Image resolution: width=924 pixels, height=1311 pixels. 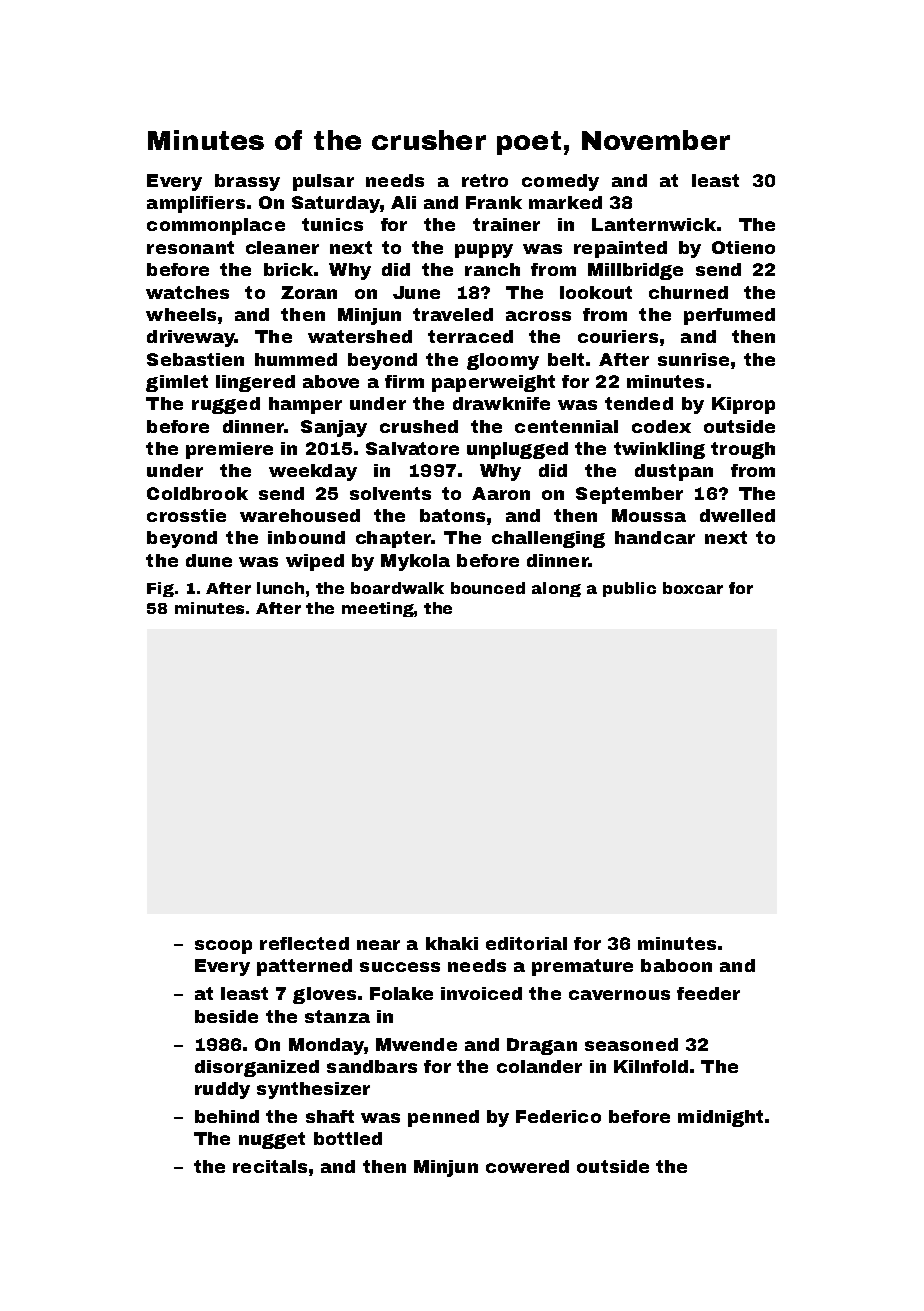 I want to click on trough, so click(x=743, y=450).
